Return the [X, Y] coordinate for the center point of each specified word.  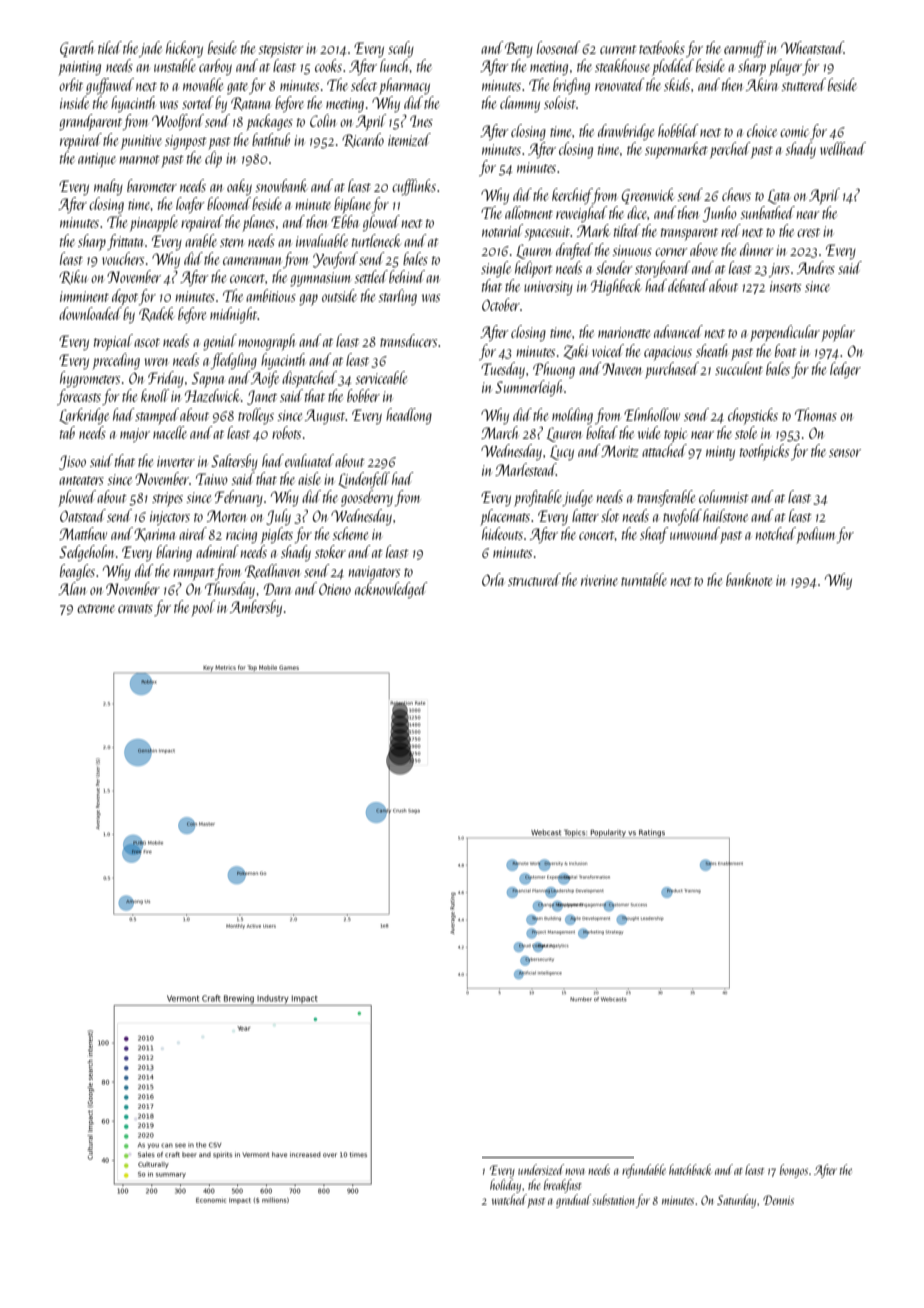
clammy [520, 104]
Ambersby [256, 608]
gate [237, 88]
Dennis [778, 1200]
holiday [505, 1186]
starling [397, 297]
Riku [73, 277]
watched [509, 1199]
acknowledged [391, 590]
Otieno [335, 589]
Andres [816, 267]
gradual [573, 1201]
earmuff [745, 49]
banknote [749, 579]
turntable [644, 579]
